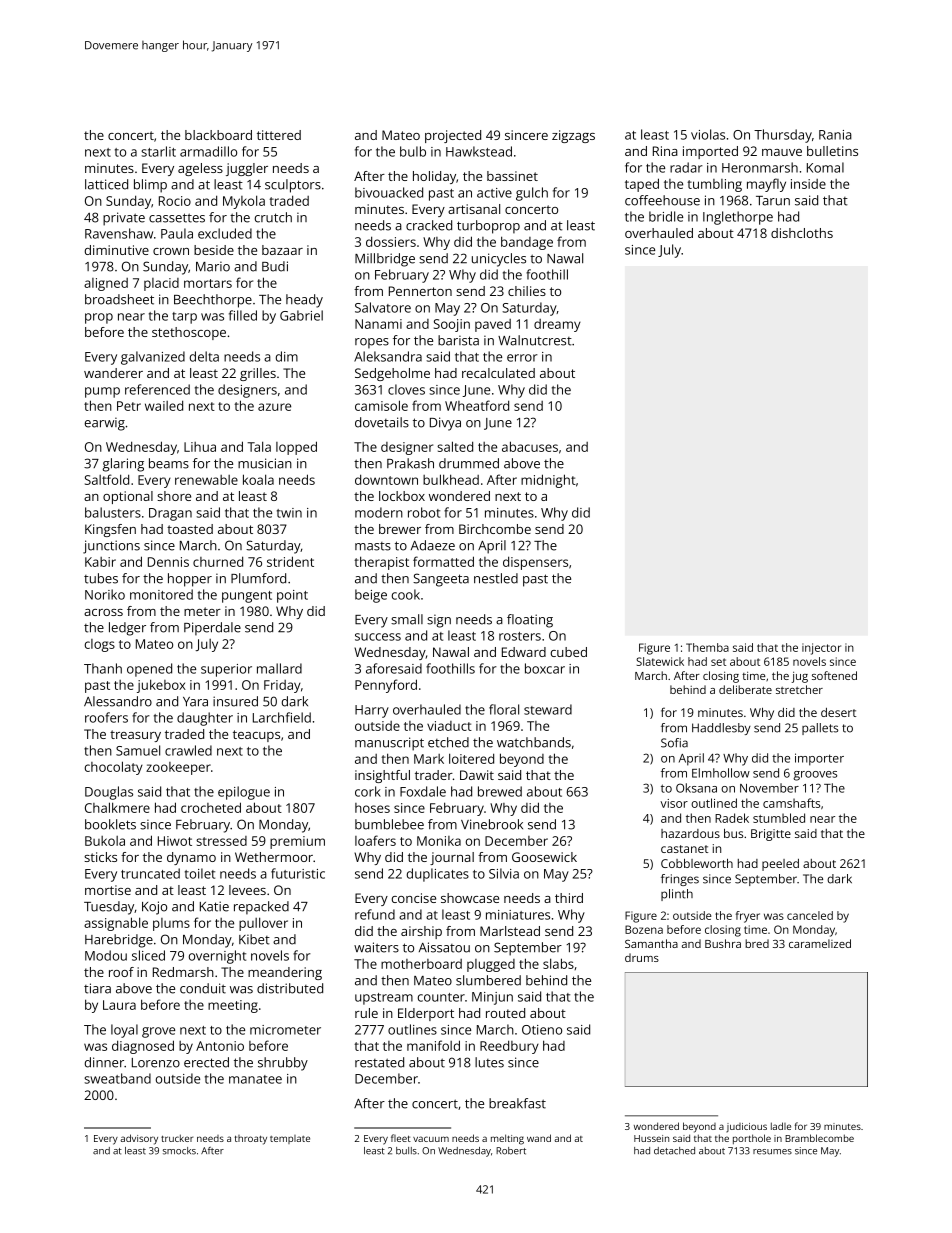  Describe the element at coordinates (441, 580) in the screenshot. I see `Sangeeta` at that location.
